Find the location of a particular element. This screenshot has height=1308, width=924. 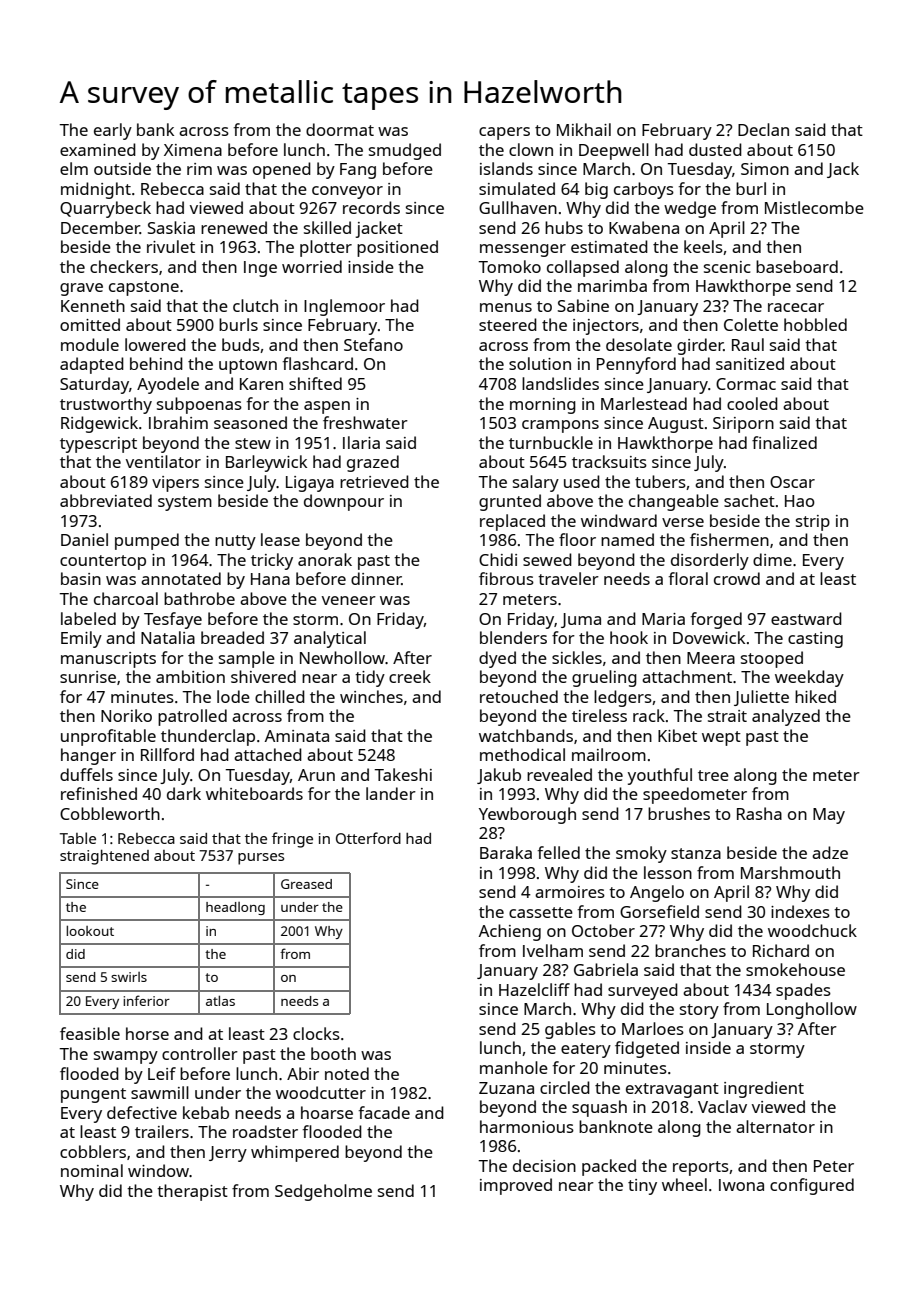

countertop is located at coordinates (103, 562).
